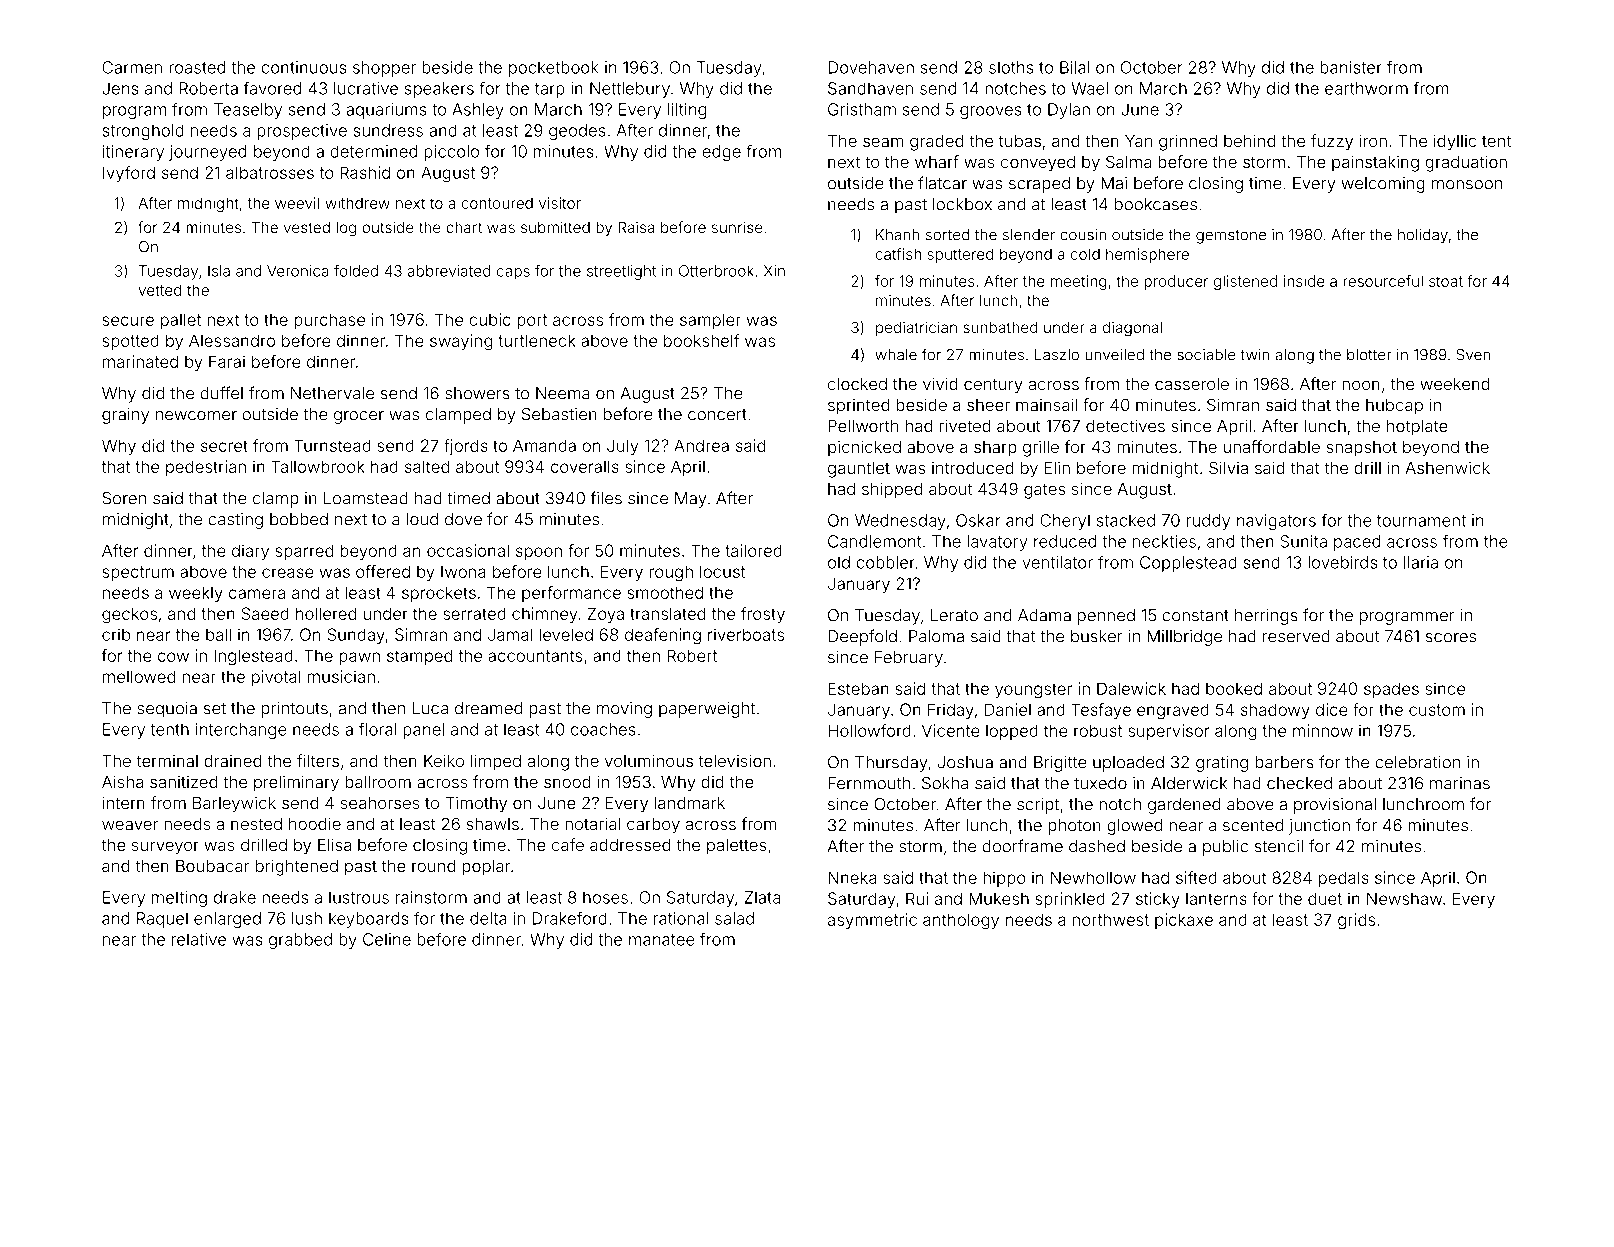 The height and width of the screenshot is (1247, 1614). Describe the element at coordinates (1342, 562) in the screenshot. I see `lovebirds` at that location.
